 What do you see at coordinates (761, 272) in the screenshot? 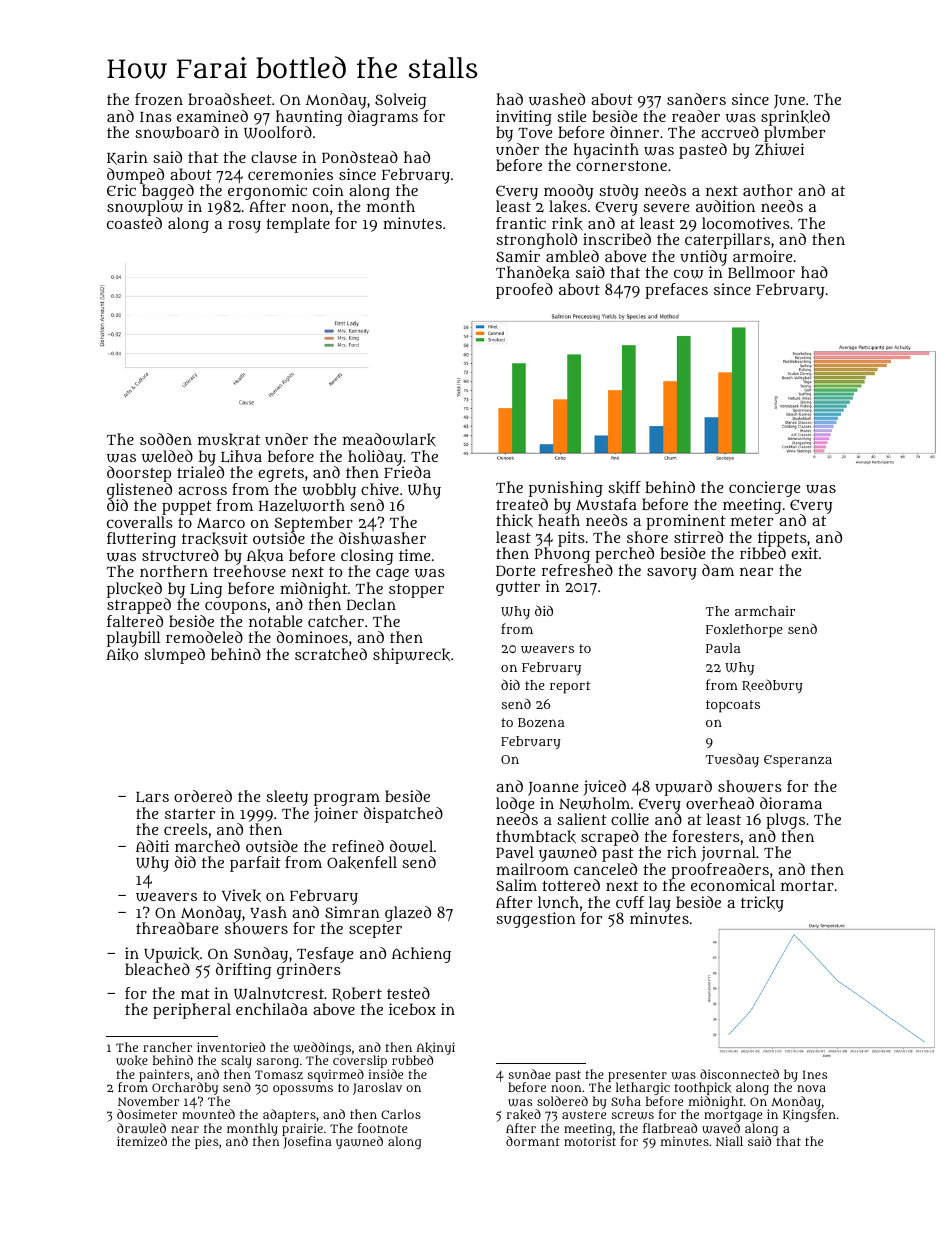
I see `Bellmoor` at bounding box center [761, 272].
